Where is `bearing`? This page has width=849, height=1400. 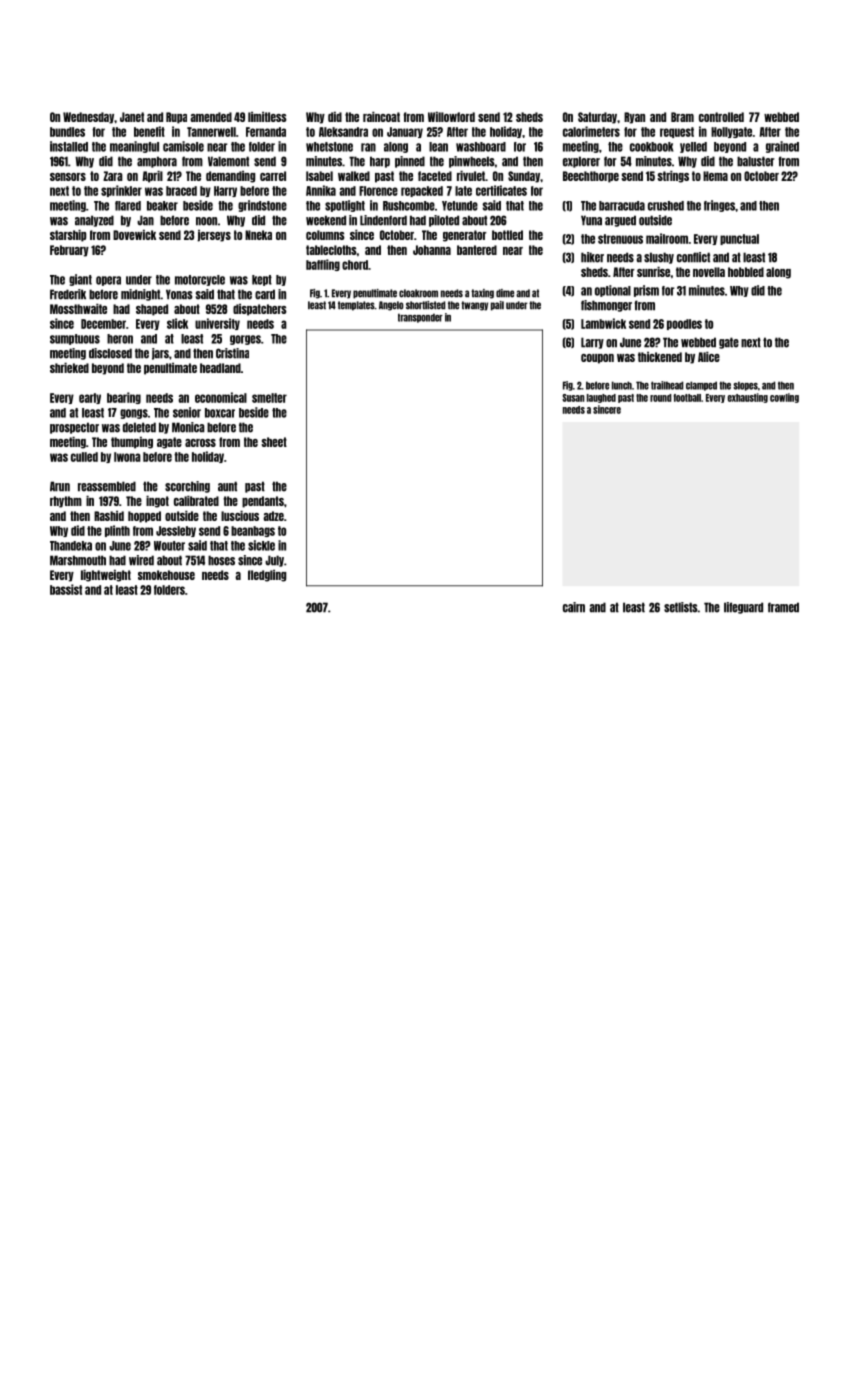 bearing is located at coordinates (124, 398).
